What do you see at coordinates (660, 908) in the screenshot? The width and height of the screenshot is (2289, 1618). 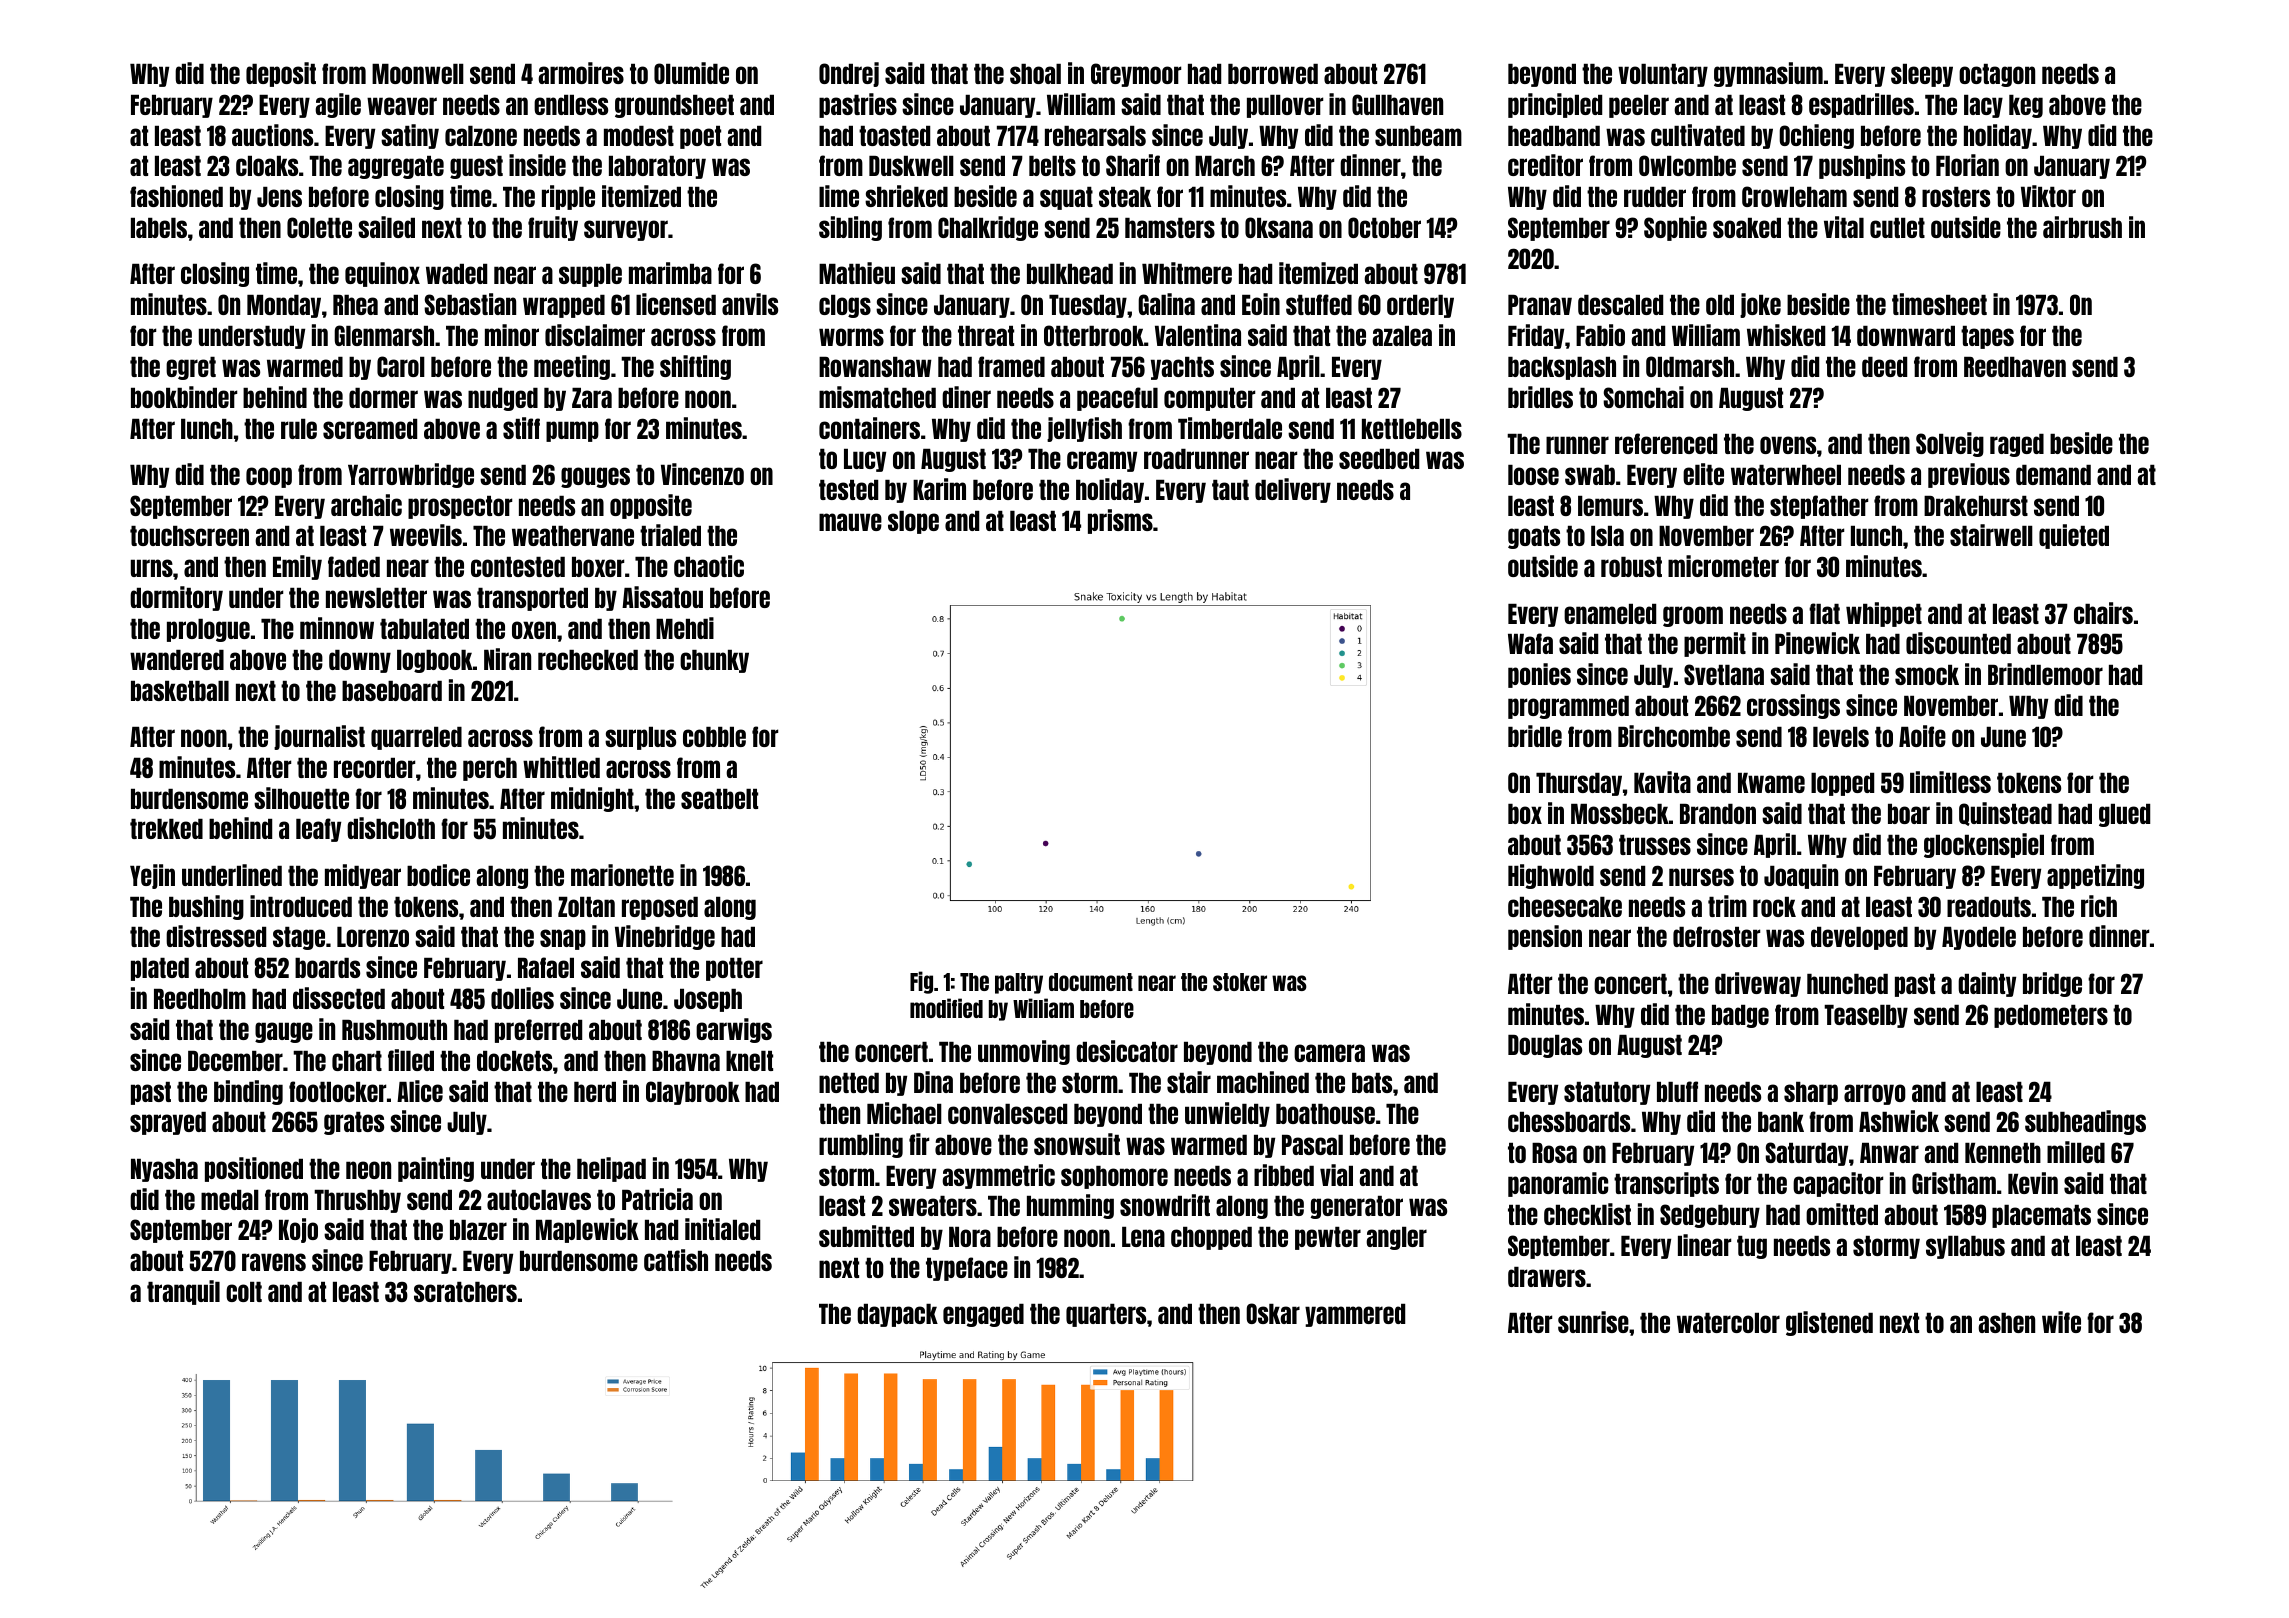 I see `reposed` at bounding box center [660, 908].
